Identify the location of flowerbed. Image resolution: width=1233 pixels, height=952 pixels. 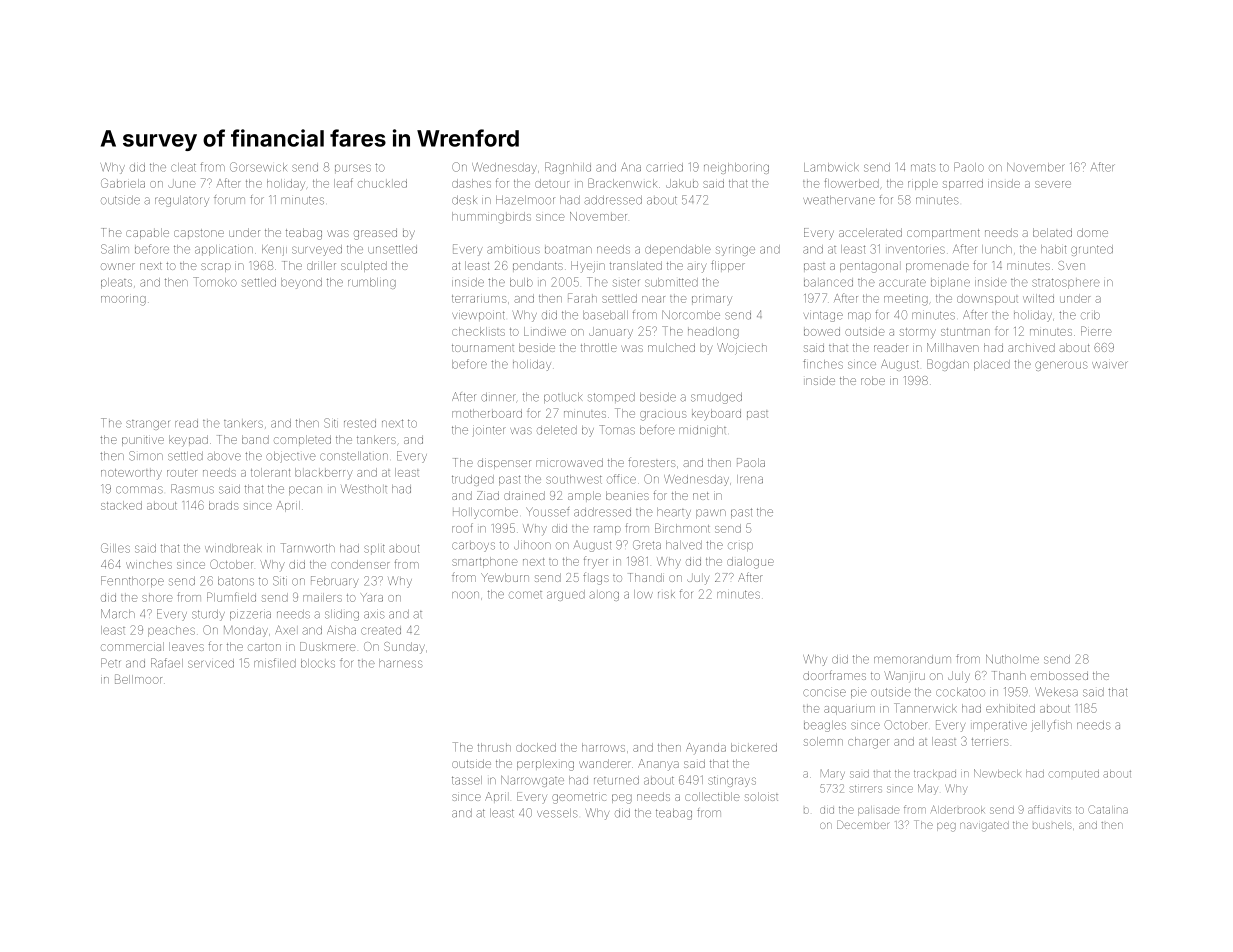
(852, 183).
